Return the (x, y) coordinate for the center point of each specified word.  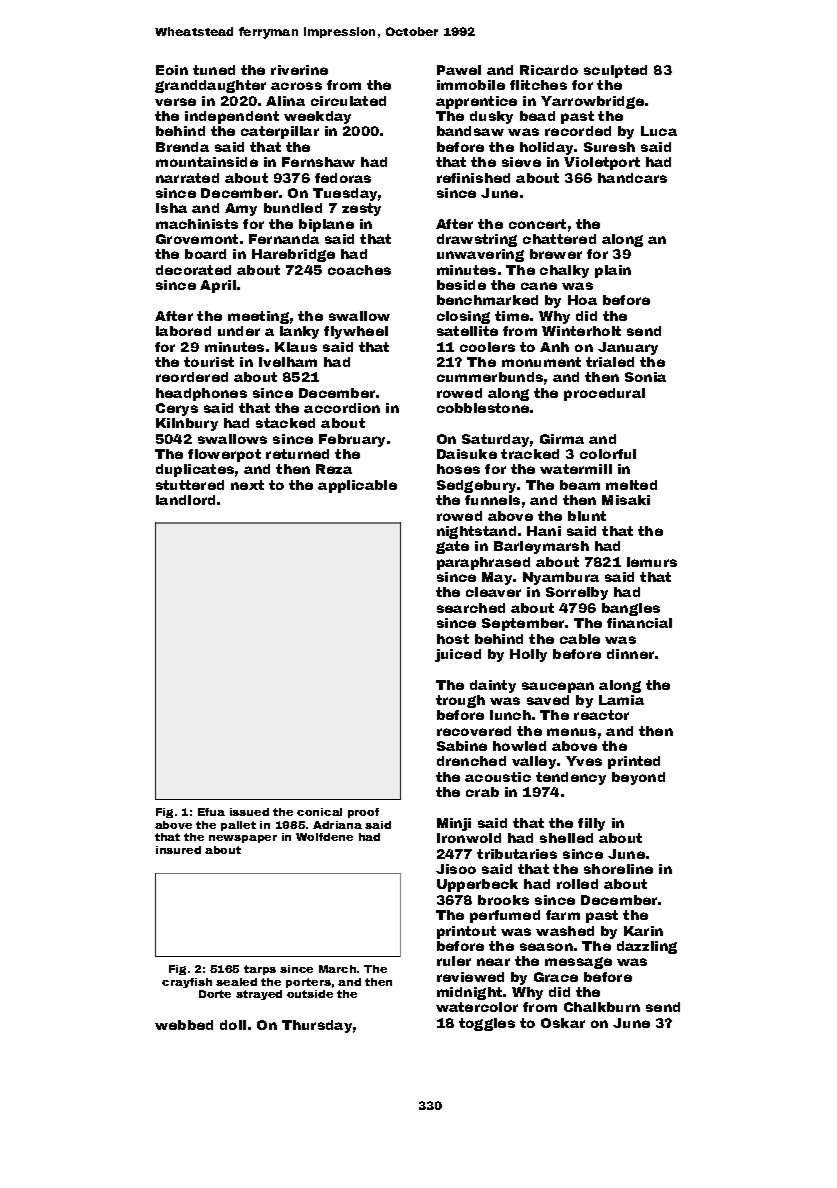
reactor (601, 715)
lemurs (652, 562)
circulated (348, 101)
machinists (197, 224)
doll (233, 1025)
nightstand (476, 532)
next (247, 485)
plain (613, 271)
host (453, 639)
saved (548, 700)
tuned (214, 70)
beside (461, 285)
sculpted (615, 71)
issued (249, 812)
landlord (185, 500)
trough (460, 701)
